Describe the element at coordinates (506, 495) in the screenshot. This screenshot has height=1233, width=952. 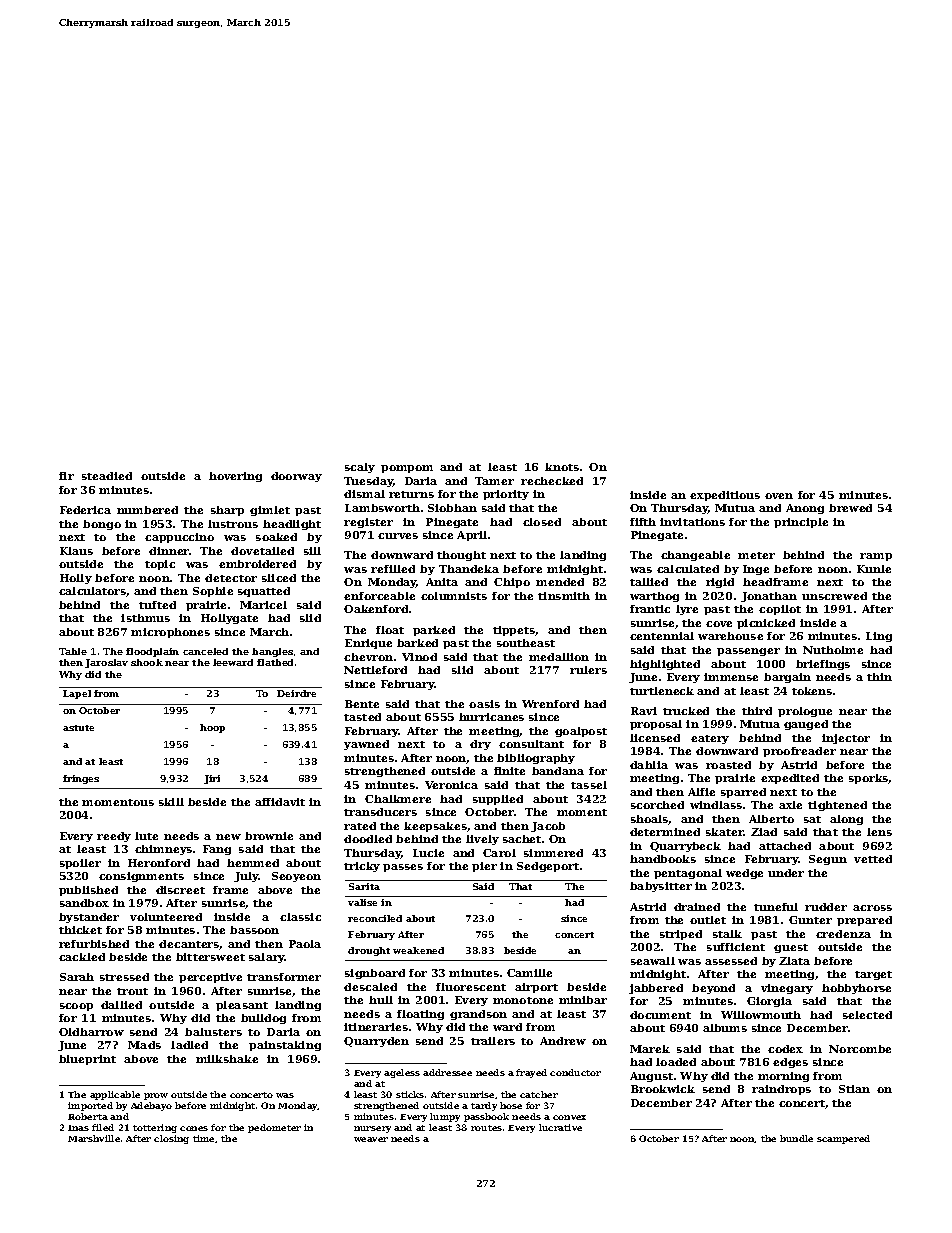
I see `priority` at that location.
